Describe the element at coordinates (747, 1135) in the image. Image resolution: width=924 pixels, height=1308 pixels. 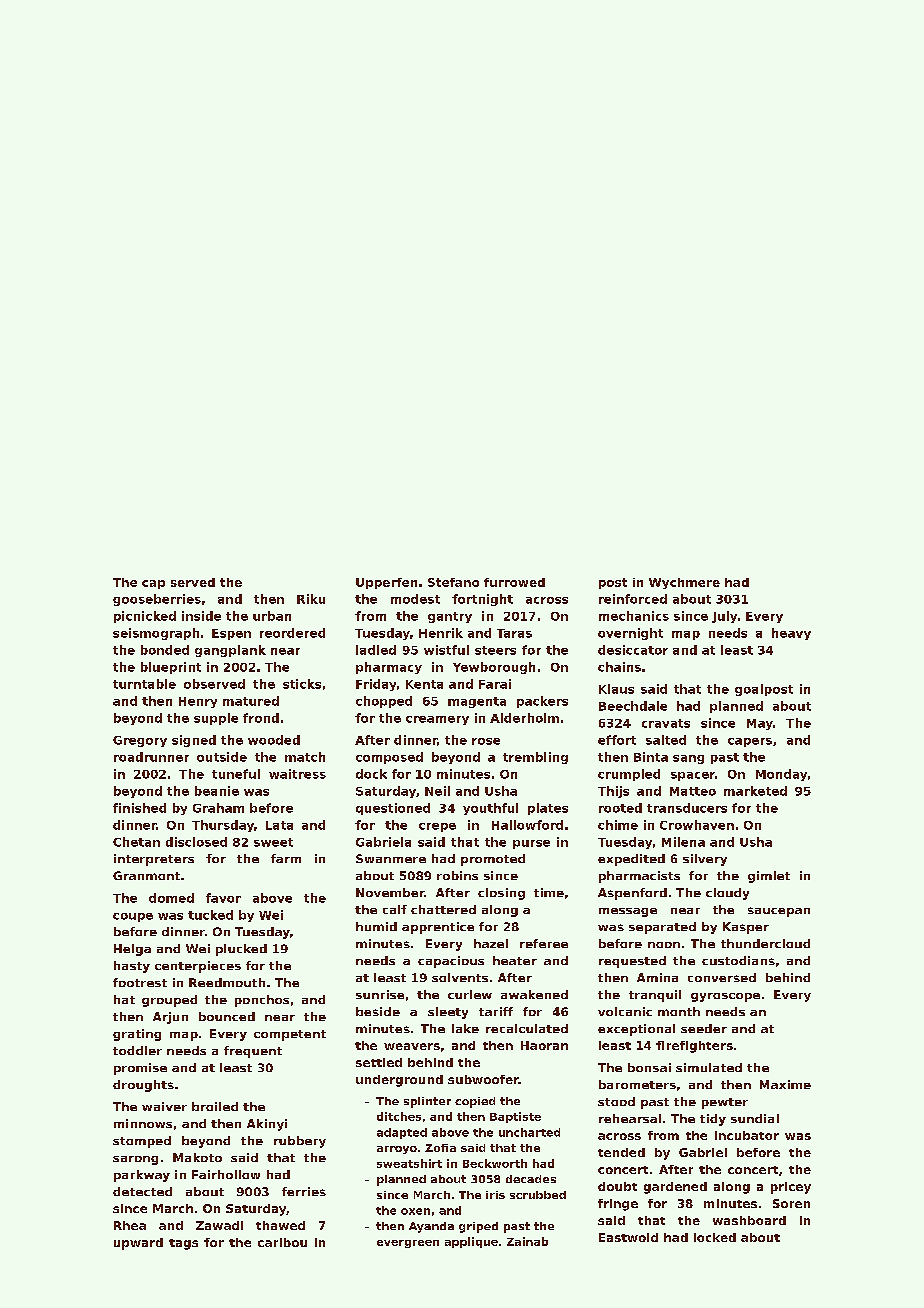
I see `incubator` at that location.
